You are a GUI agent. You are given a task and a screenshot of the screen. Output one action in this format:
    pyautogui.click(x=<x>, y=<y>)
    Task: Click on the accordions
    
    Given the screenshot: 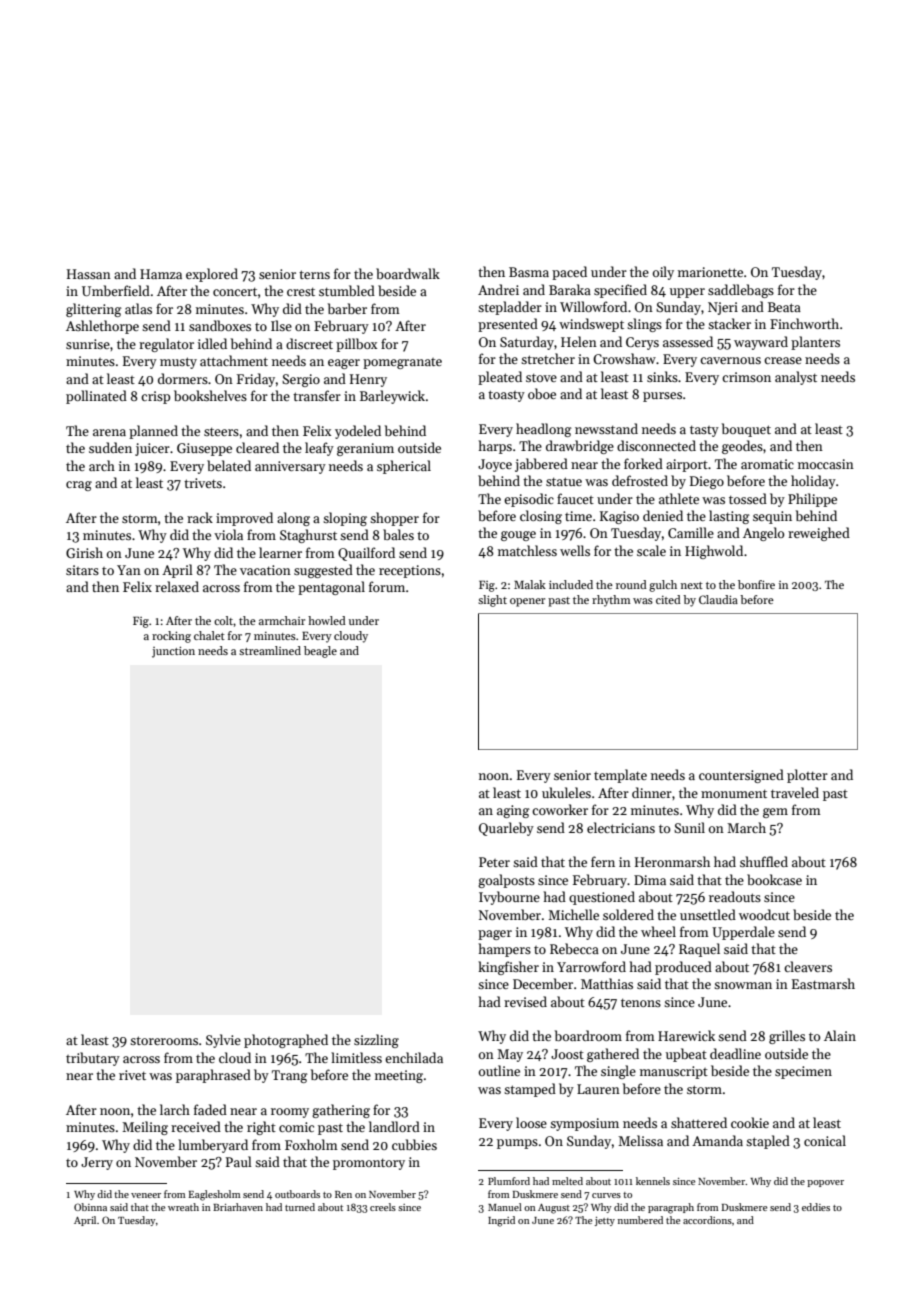 What is the action you would take?
    pyautogui.click(x=707, y=1220)
